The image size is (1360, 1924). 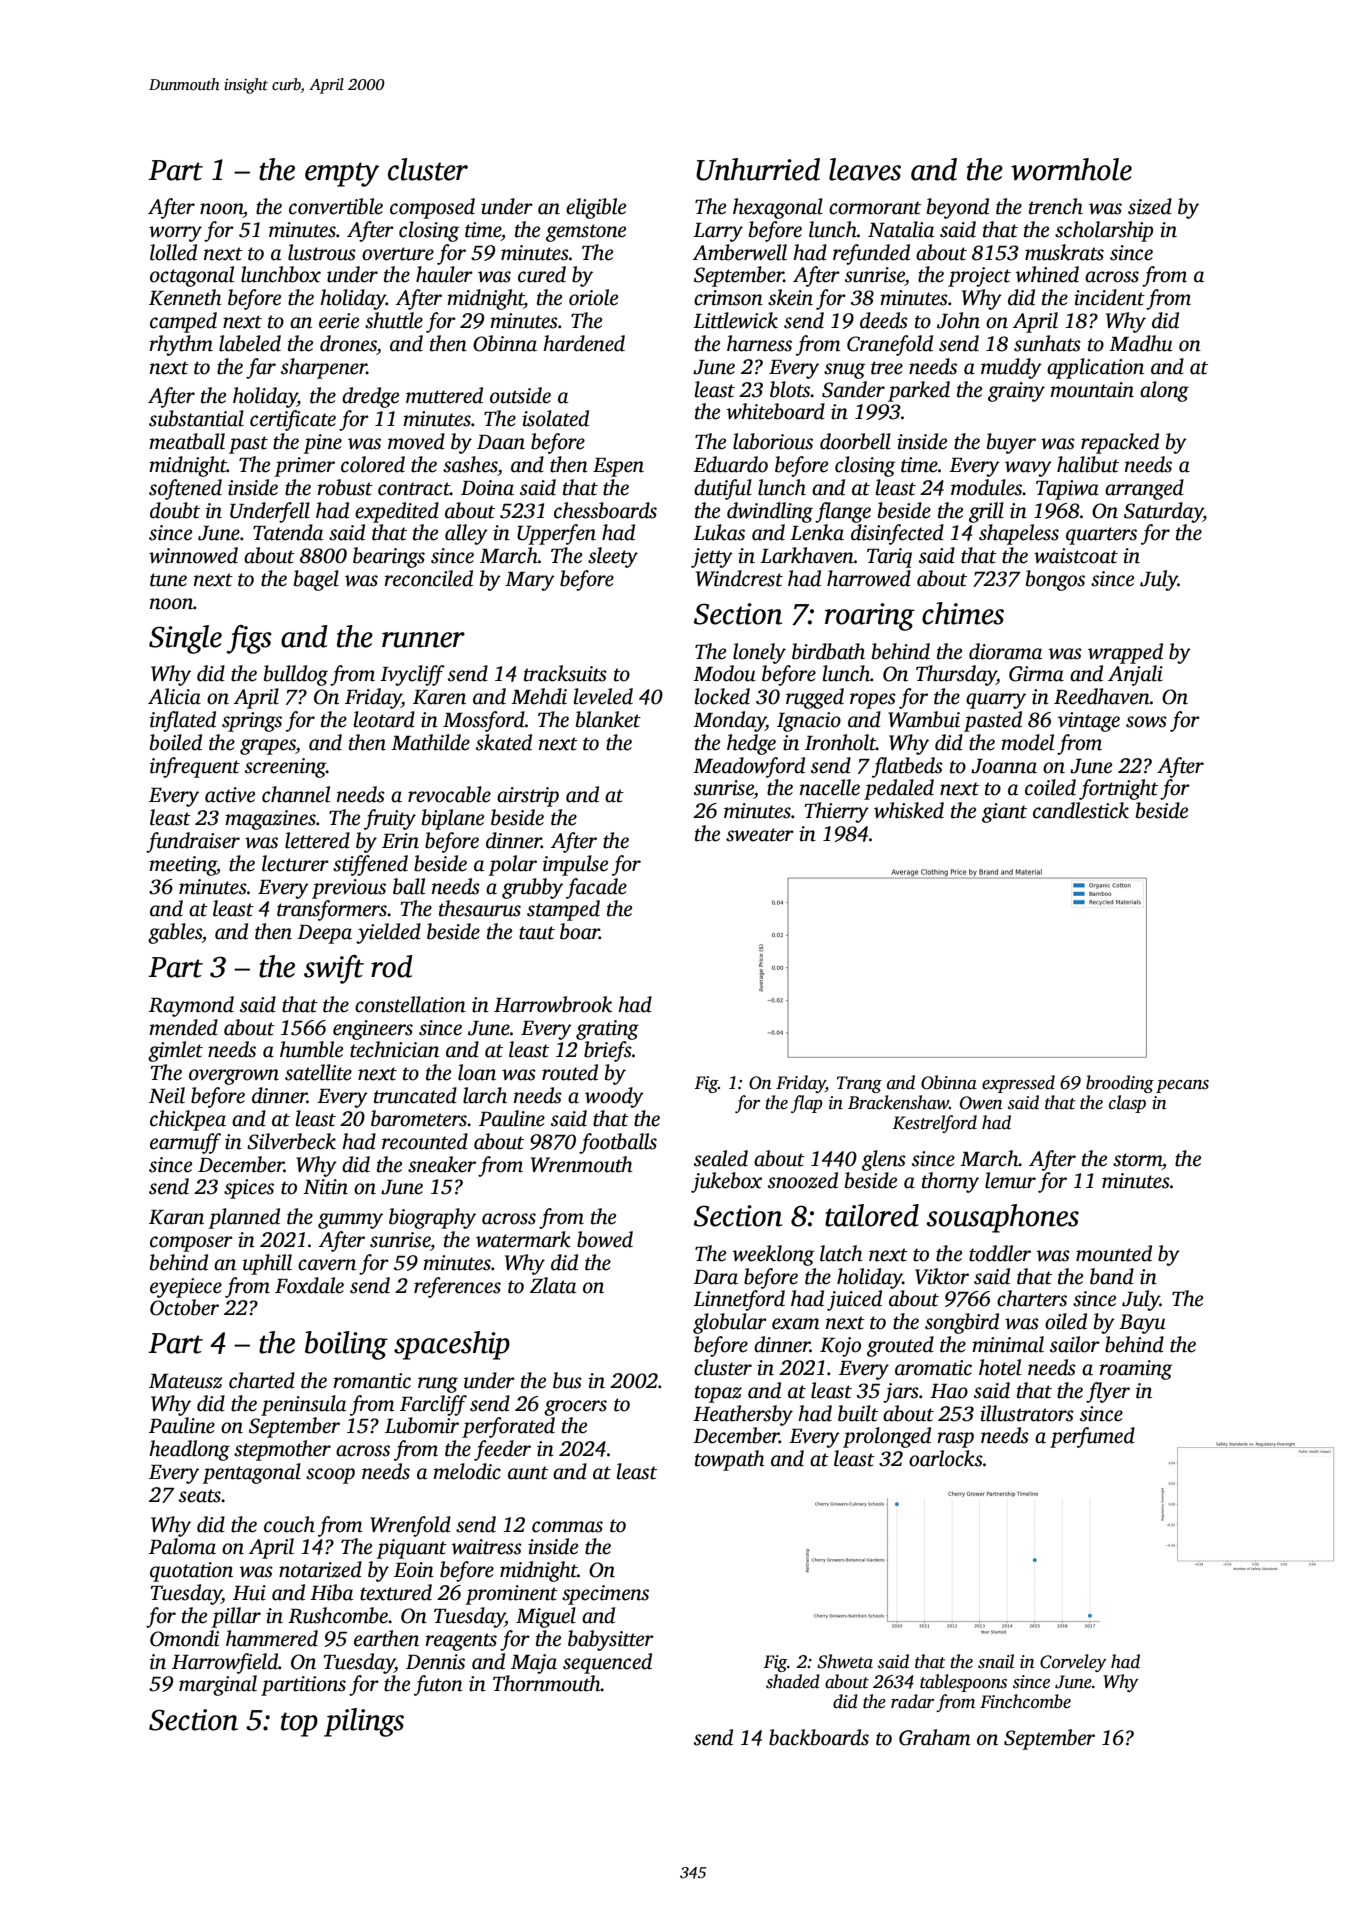 I want to click on technician, so click(x=394, y=1049).
